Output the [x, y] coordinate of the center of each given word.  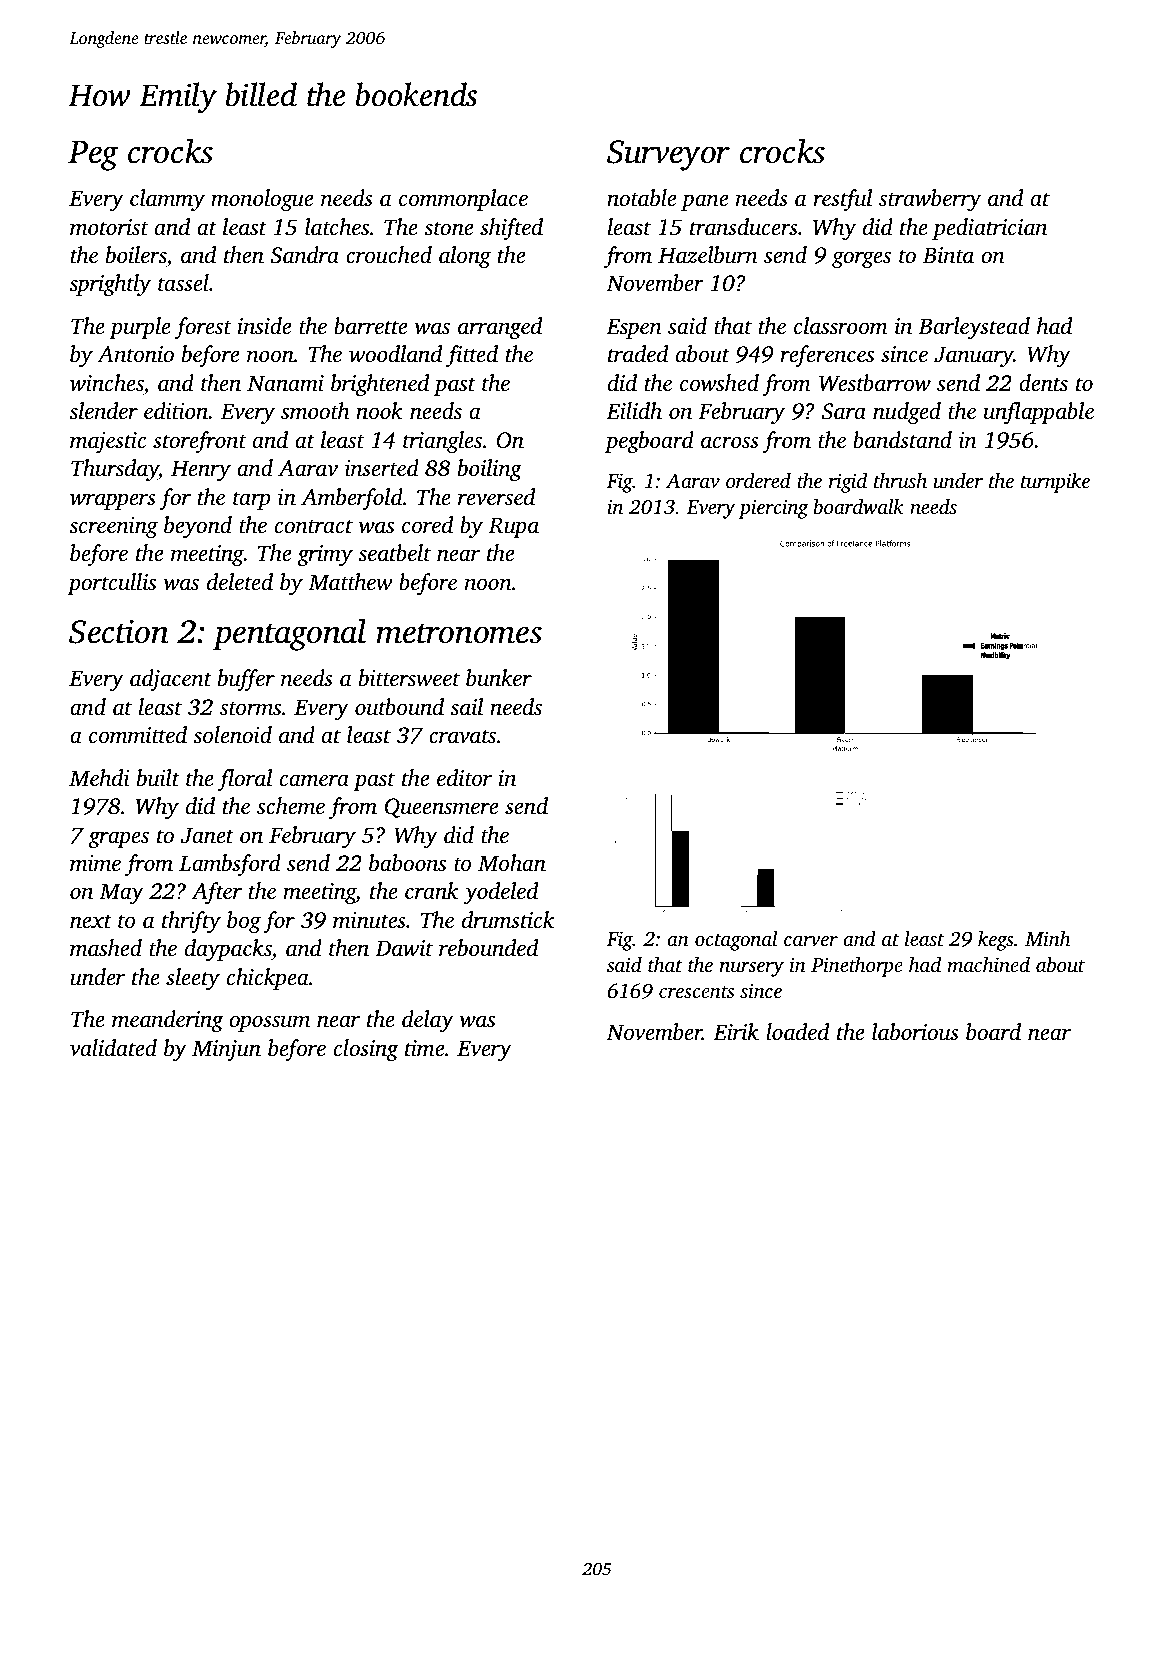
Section [119, 632]
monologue [262, 200]
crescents [696, 992]
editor [464, 777]
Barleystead [974, 328]
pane [704, 202]
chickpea [268, 979]
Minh [1048, 938]
